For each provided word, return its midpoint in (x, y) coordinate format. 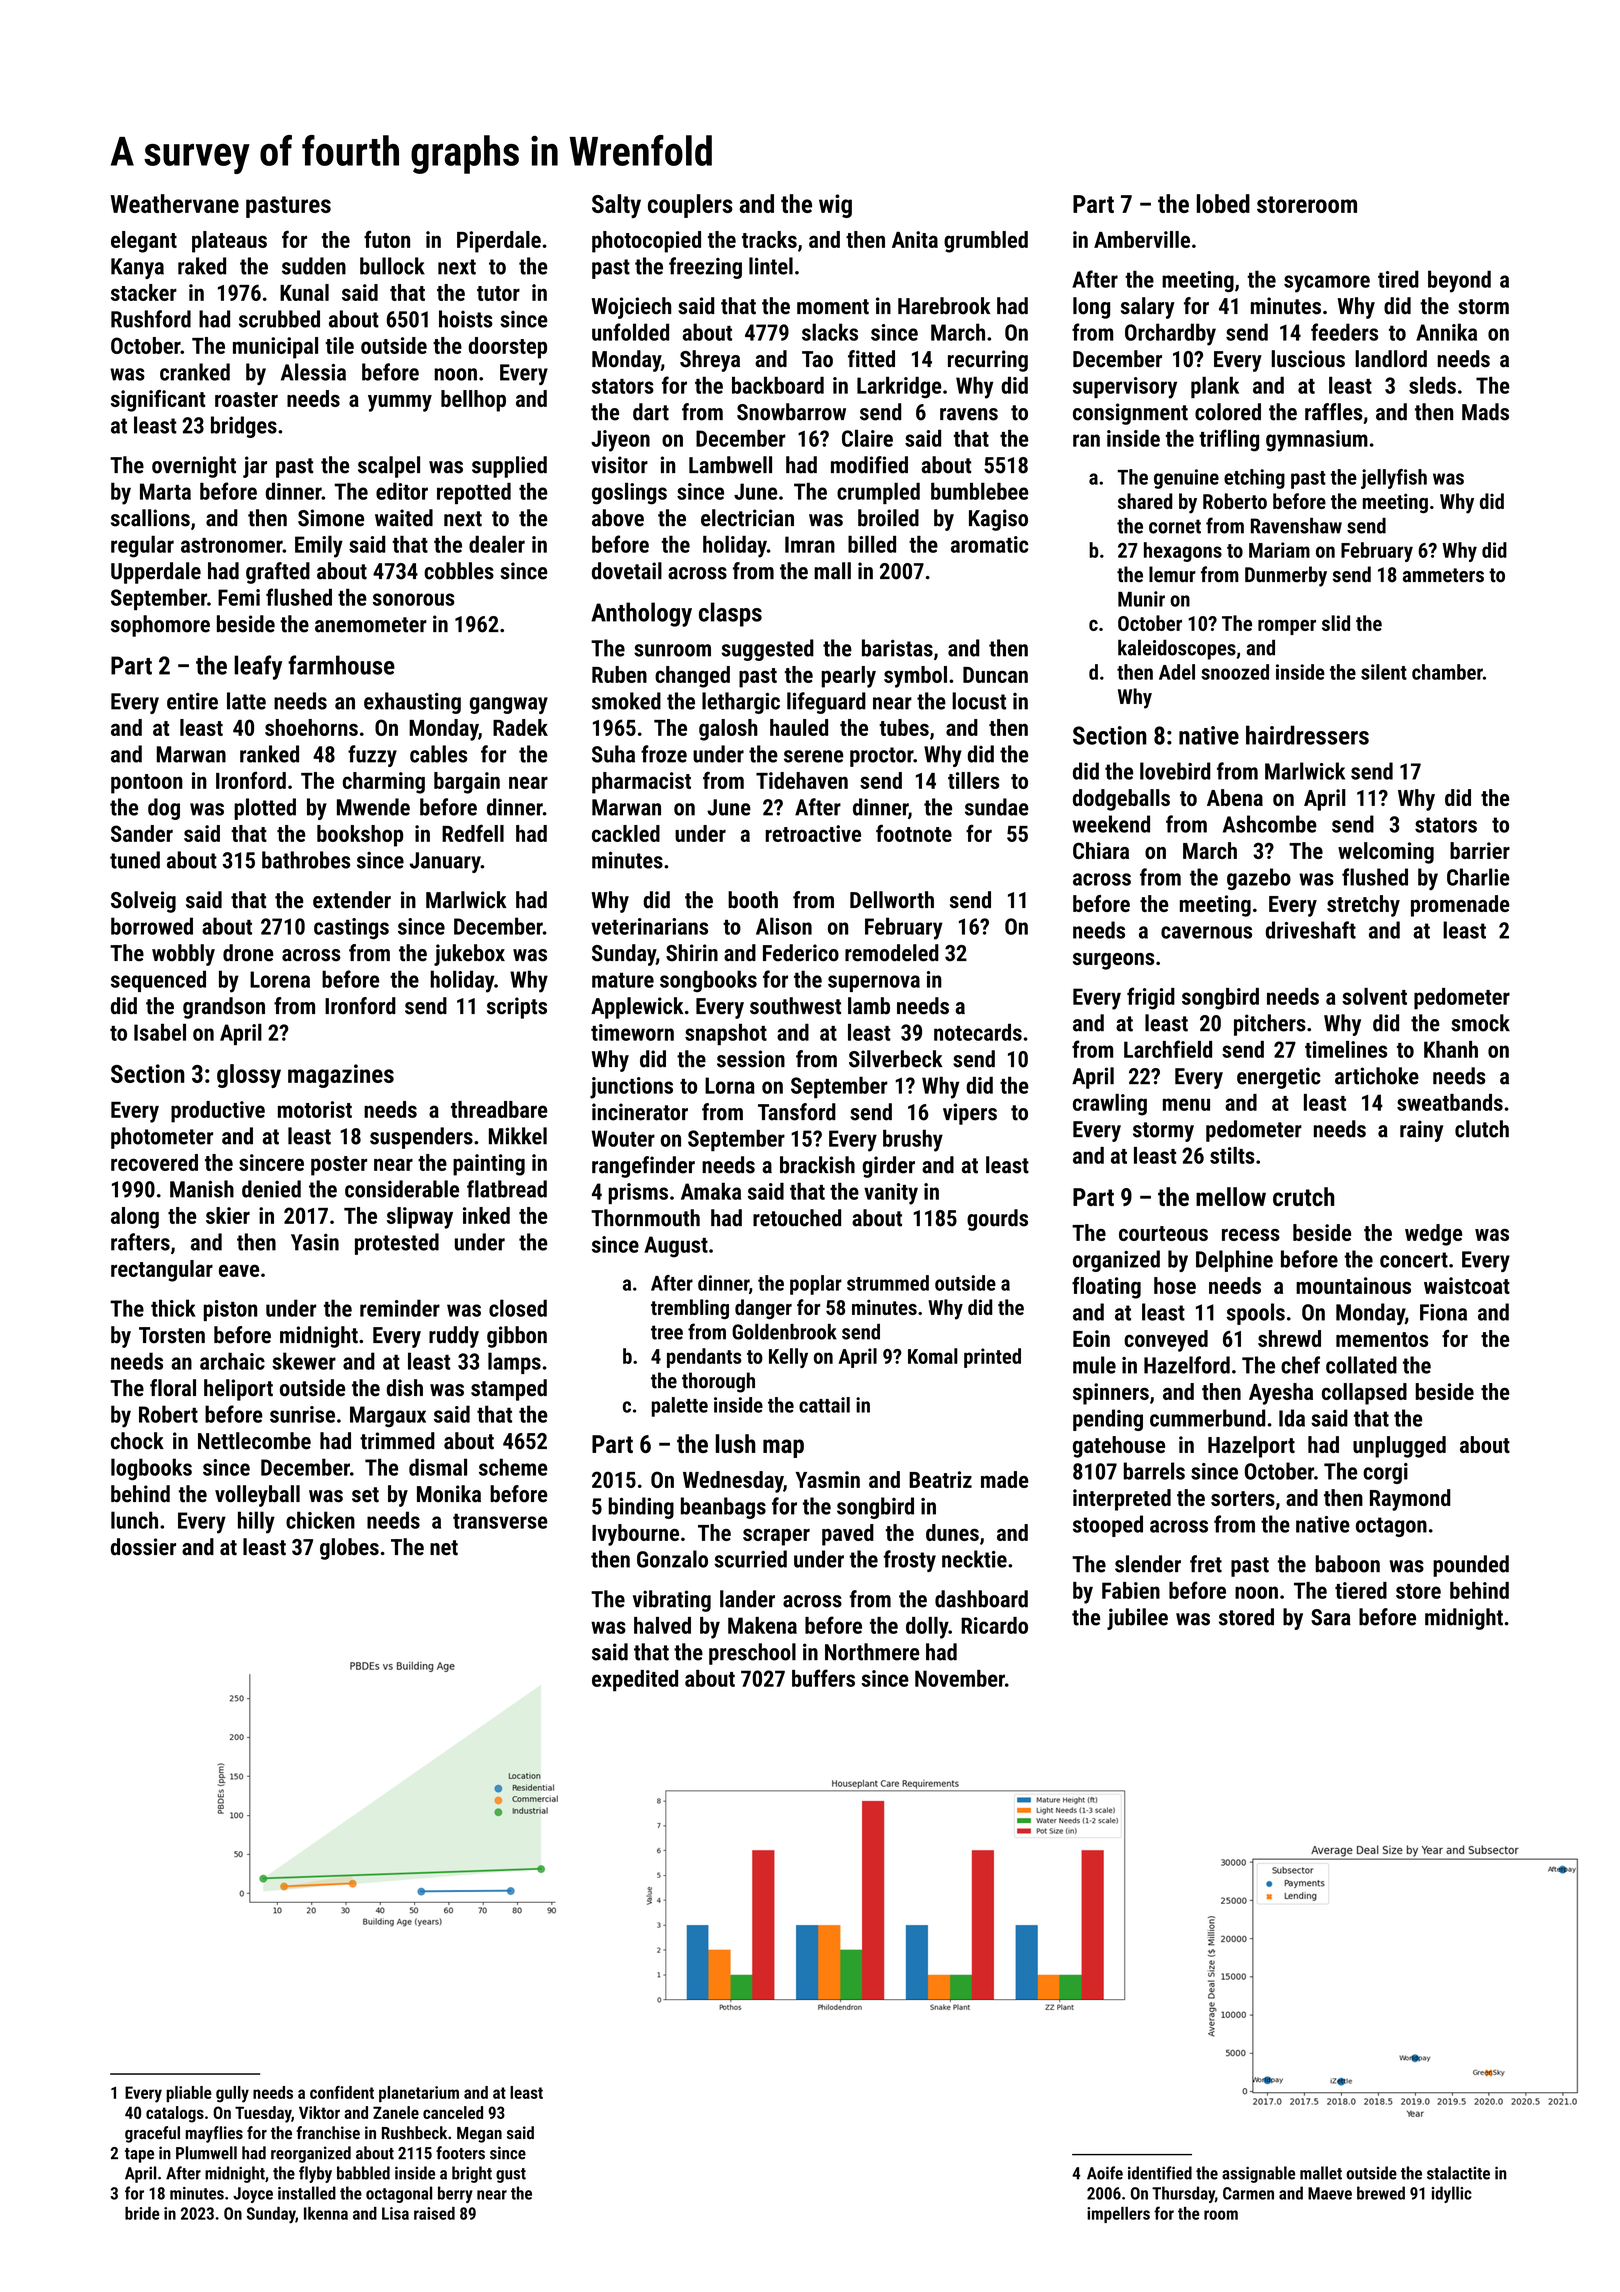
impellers (1118, 2215)
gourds (997, 1220)
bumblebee (980, 491)
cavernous (1206, 932)
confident (342, 2092)
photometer (162, 1138)
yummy (400, 403)
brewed (1381, 2193)
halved (662, 1625)
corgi (1385, 1473)
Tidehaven (802, 780)
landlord (1391, 359)
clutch (1482, 1129)
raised (434, 2213)
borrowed (152, 926)
